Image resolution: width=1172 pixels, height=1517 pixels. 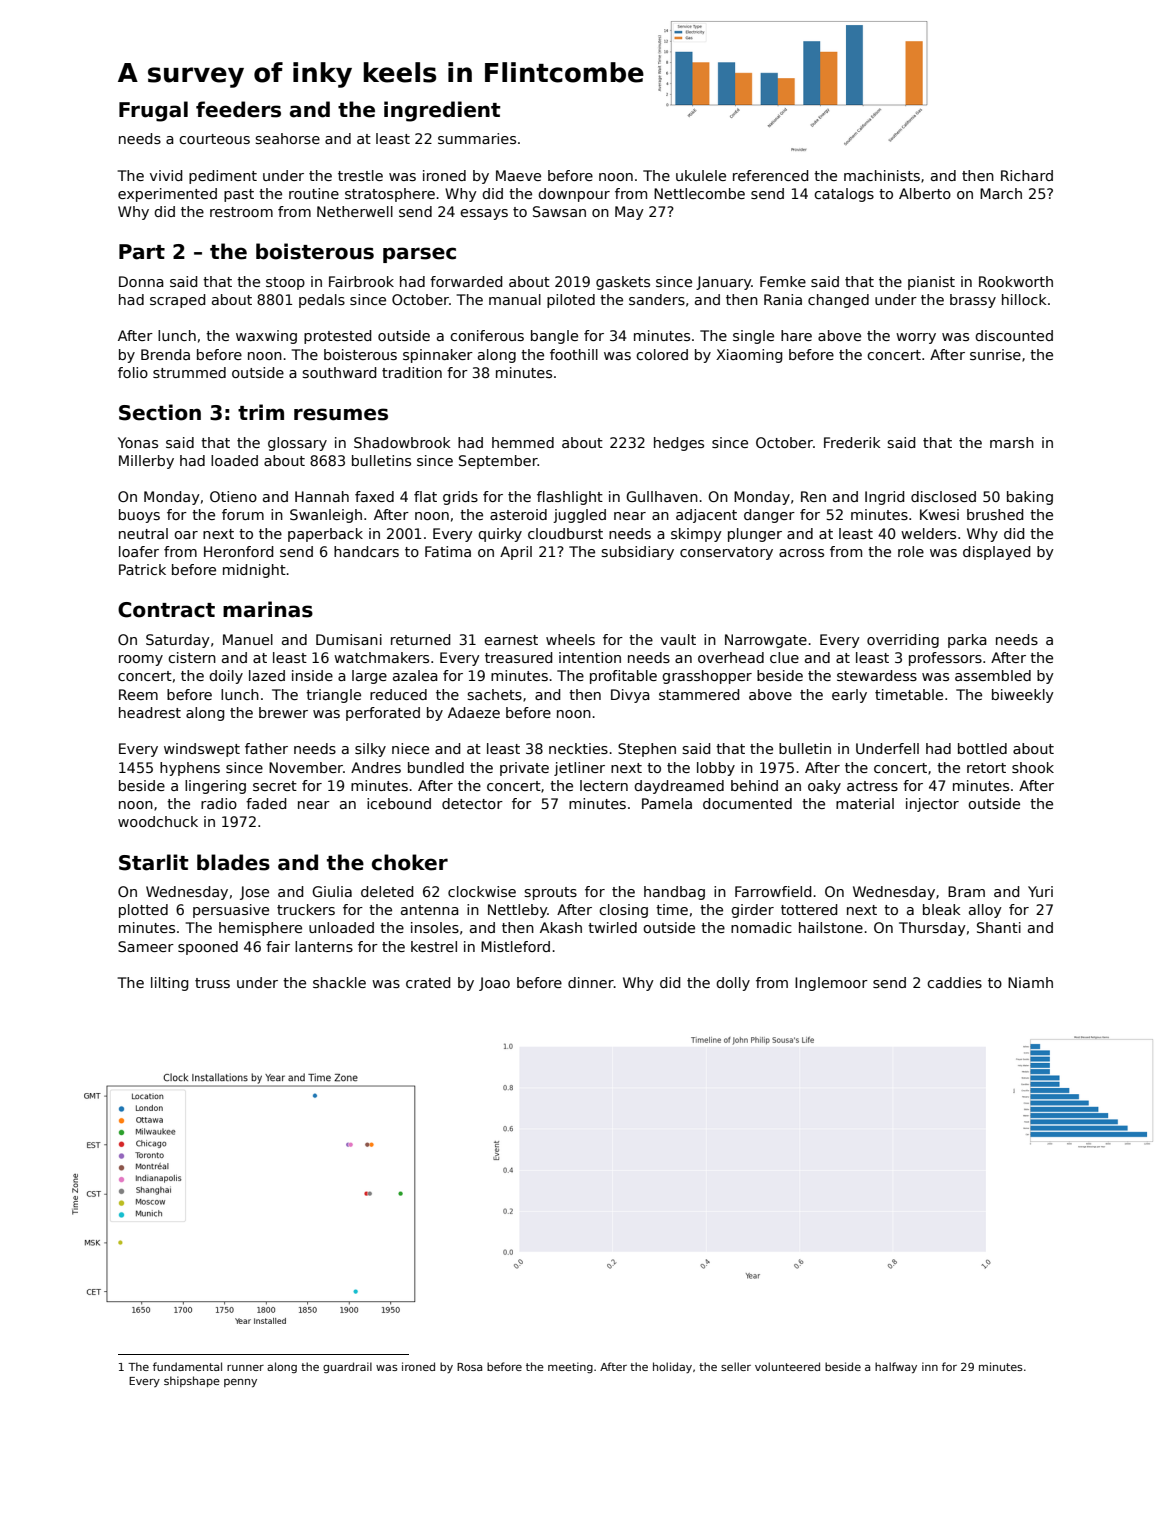 I want to click on hare, so click(x=796, y=335).
